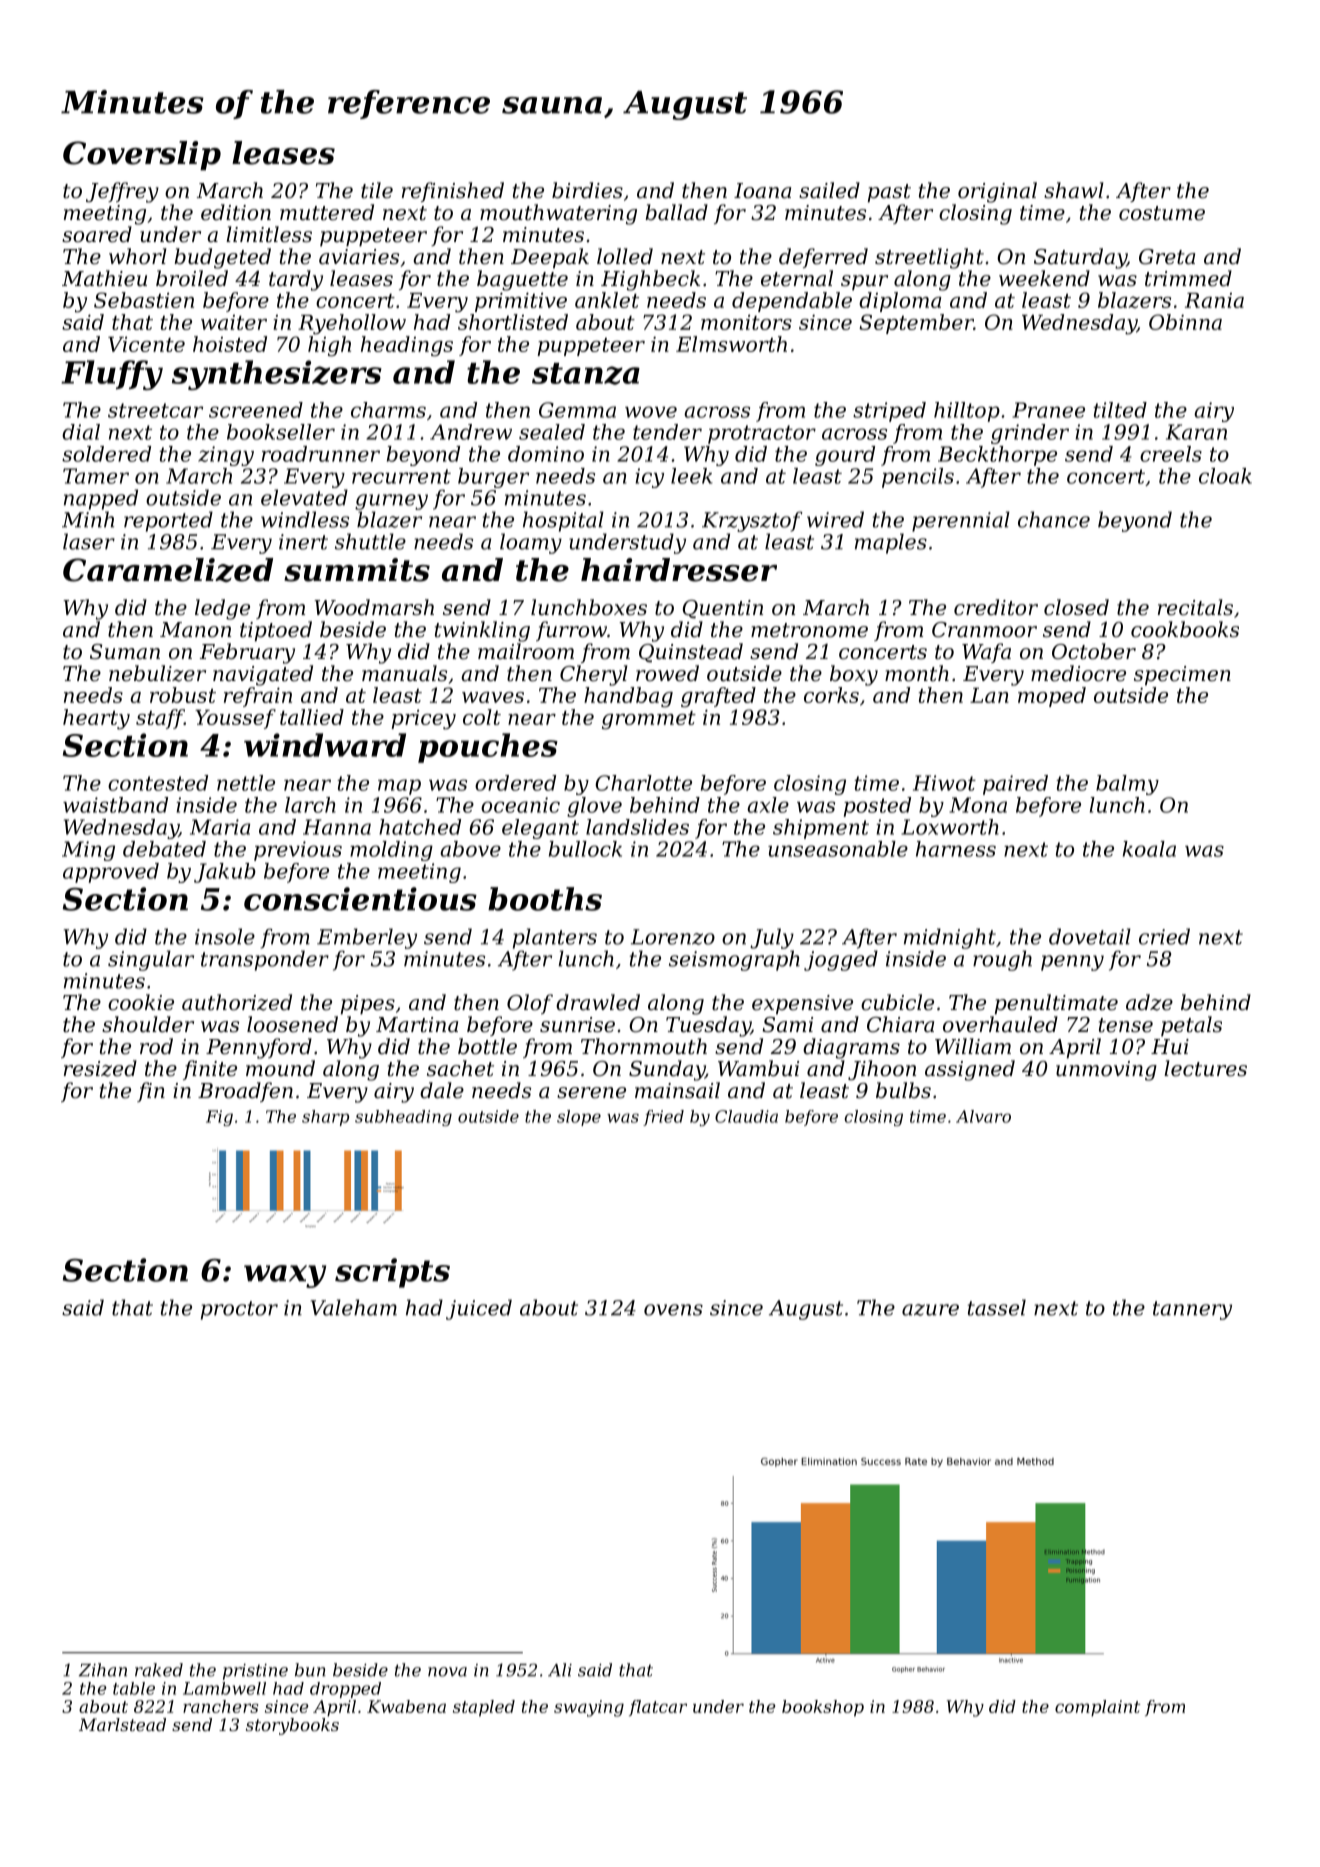 The width and height of the page is (1320, 1867). Describe the element at coordinates (159, 1670) in the page. I see `raked` at that location.
